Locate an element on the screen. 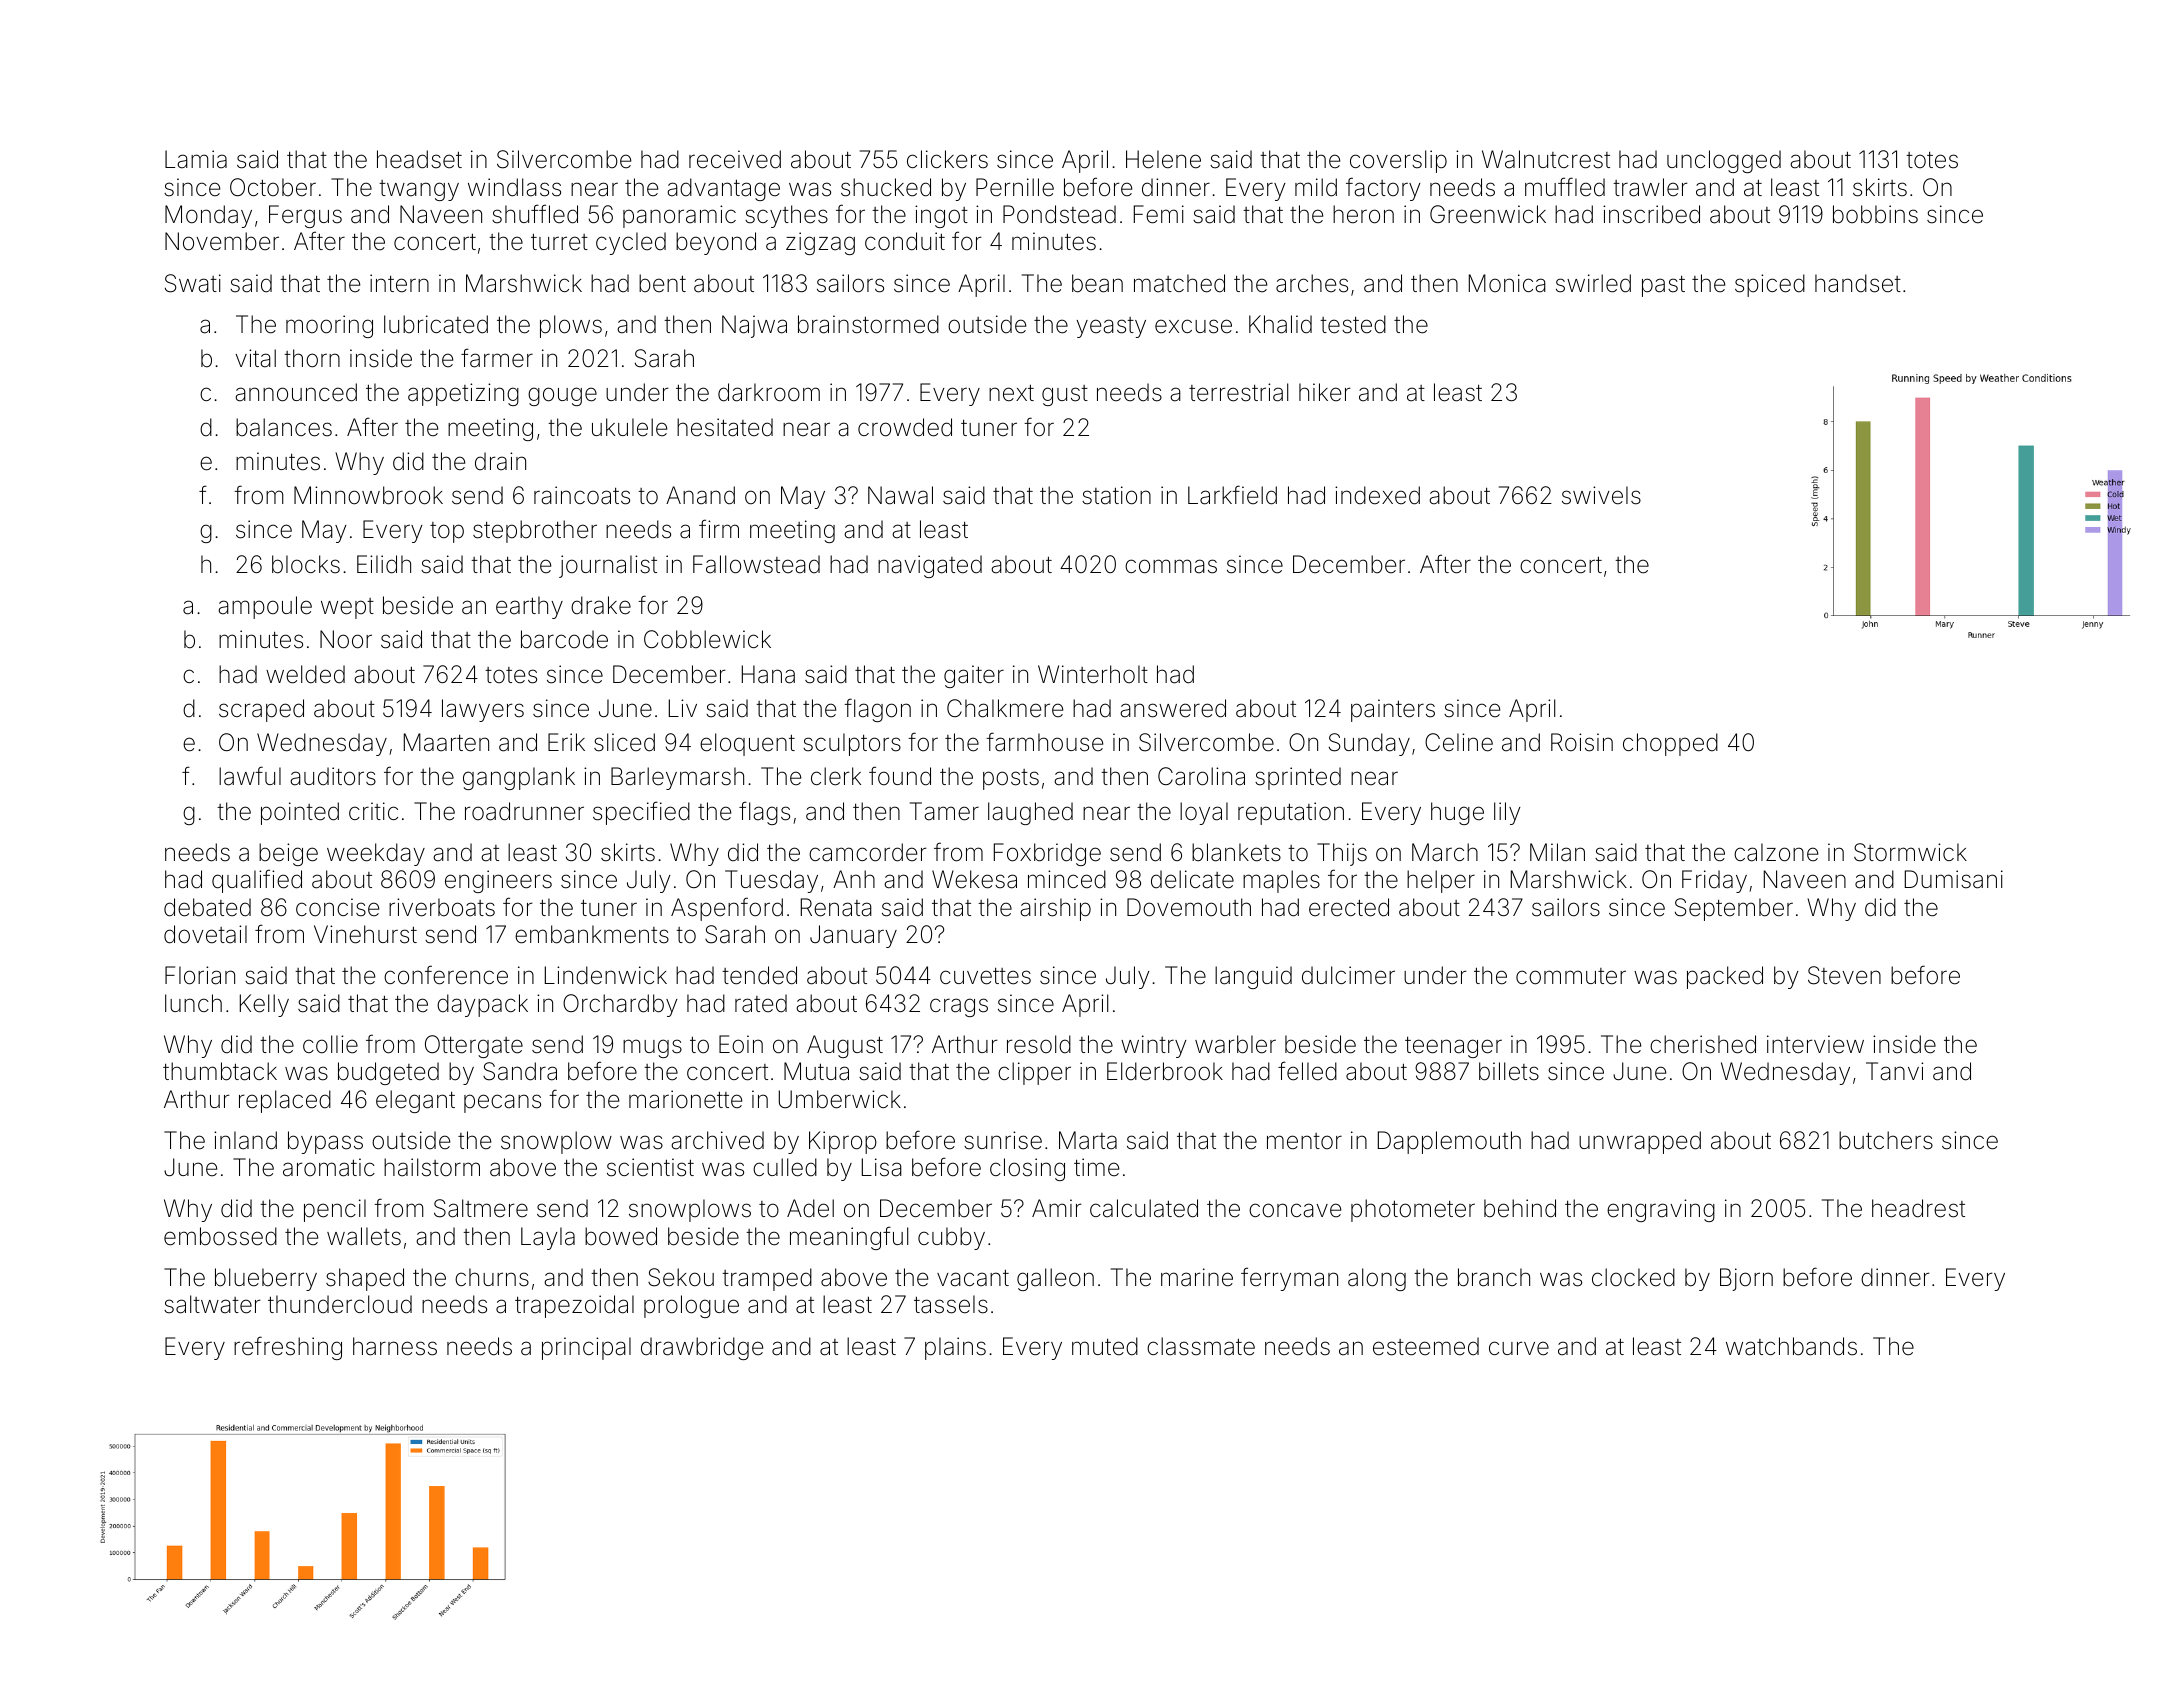 The width and height of the screenshot is (2178, 1683). watchbands is located at coordinates (1791, 1346).
